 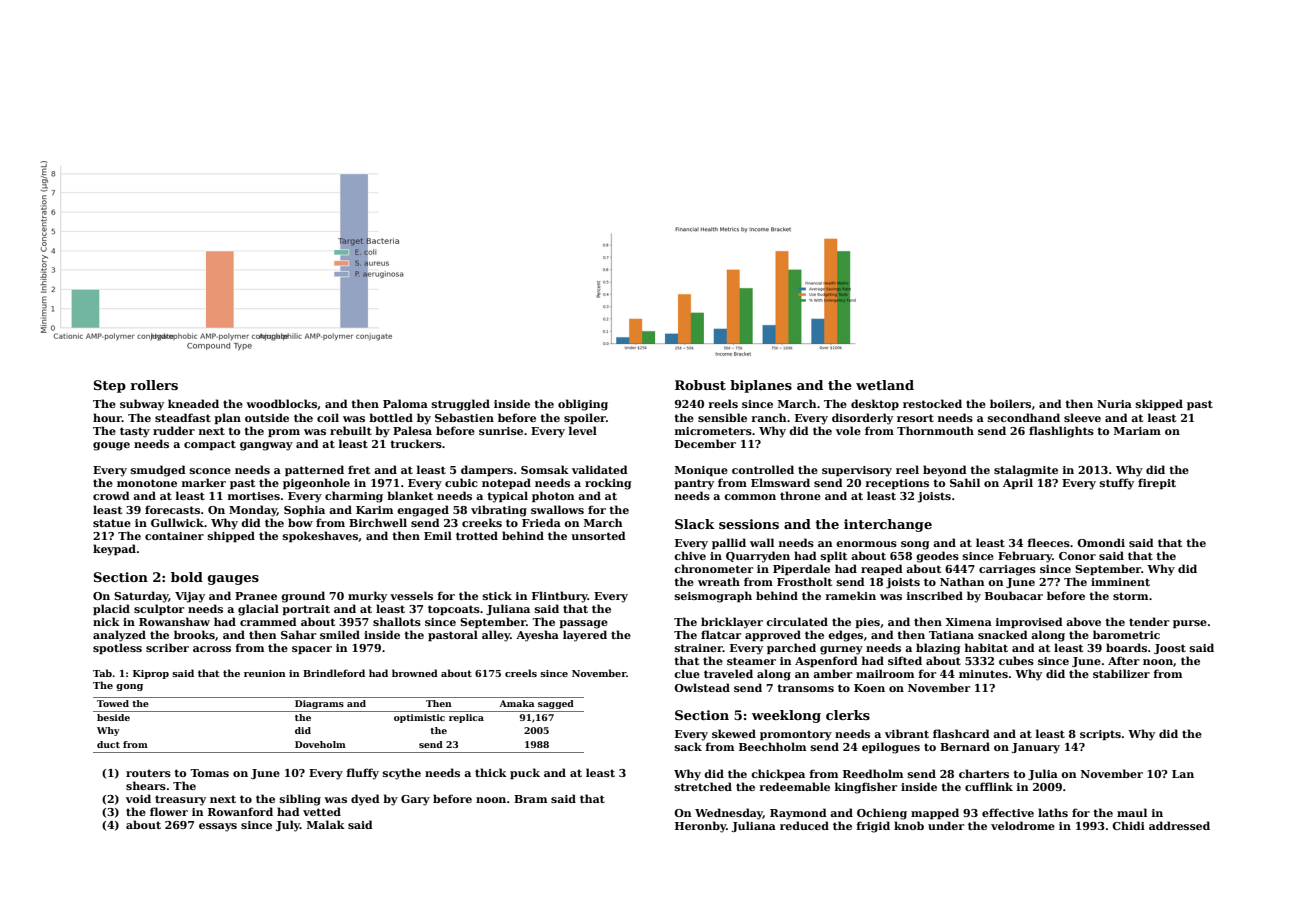 What do you see at coordinates (187, 577) in the screenshot?
I see `bold` at bounding box center [187, 577].
